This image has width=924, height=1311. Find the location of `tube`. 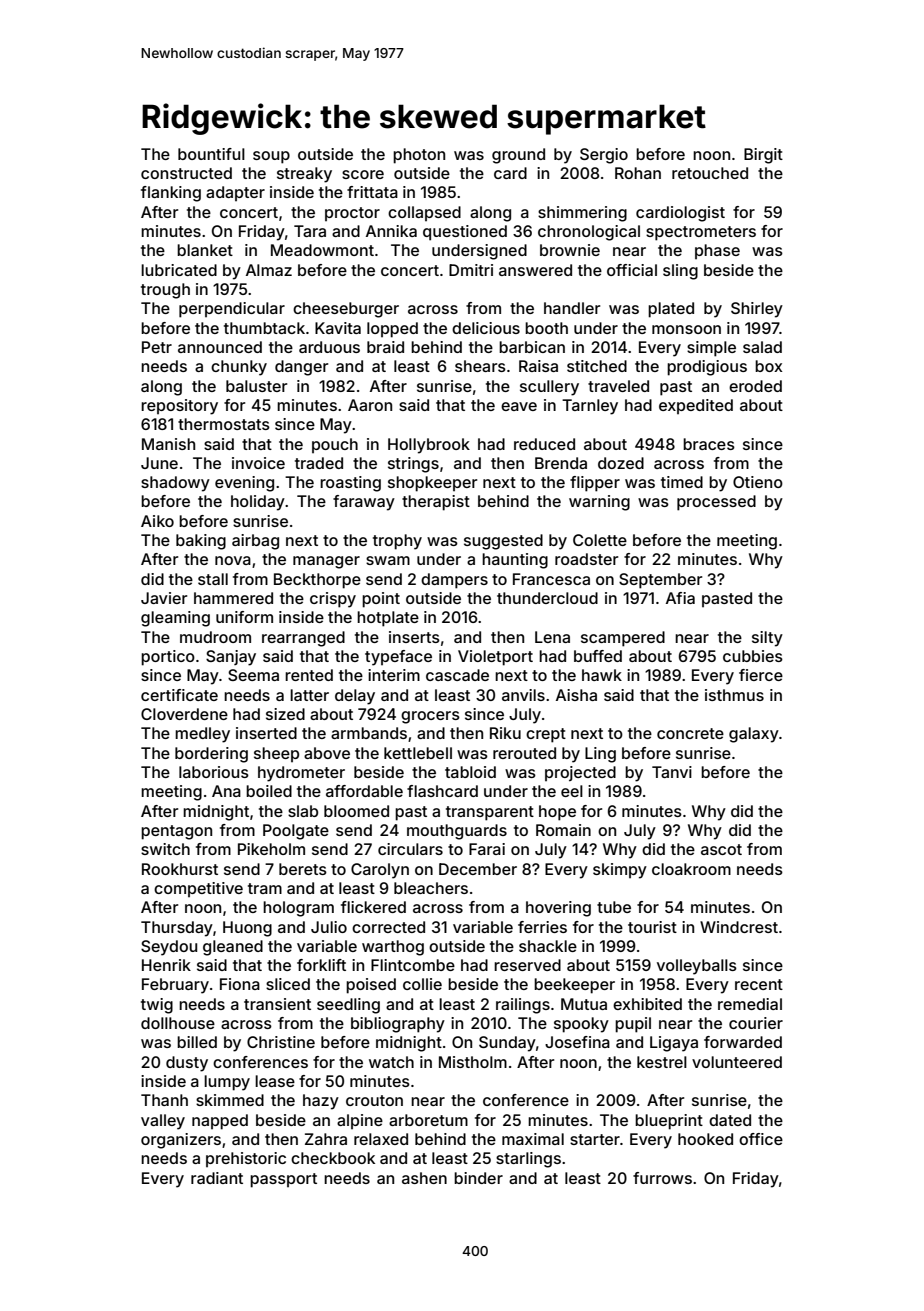

tube is located at coordinates (614, 907).
